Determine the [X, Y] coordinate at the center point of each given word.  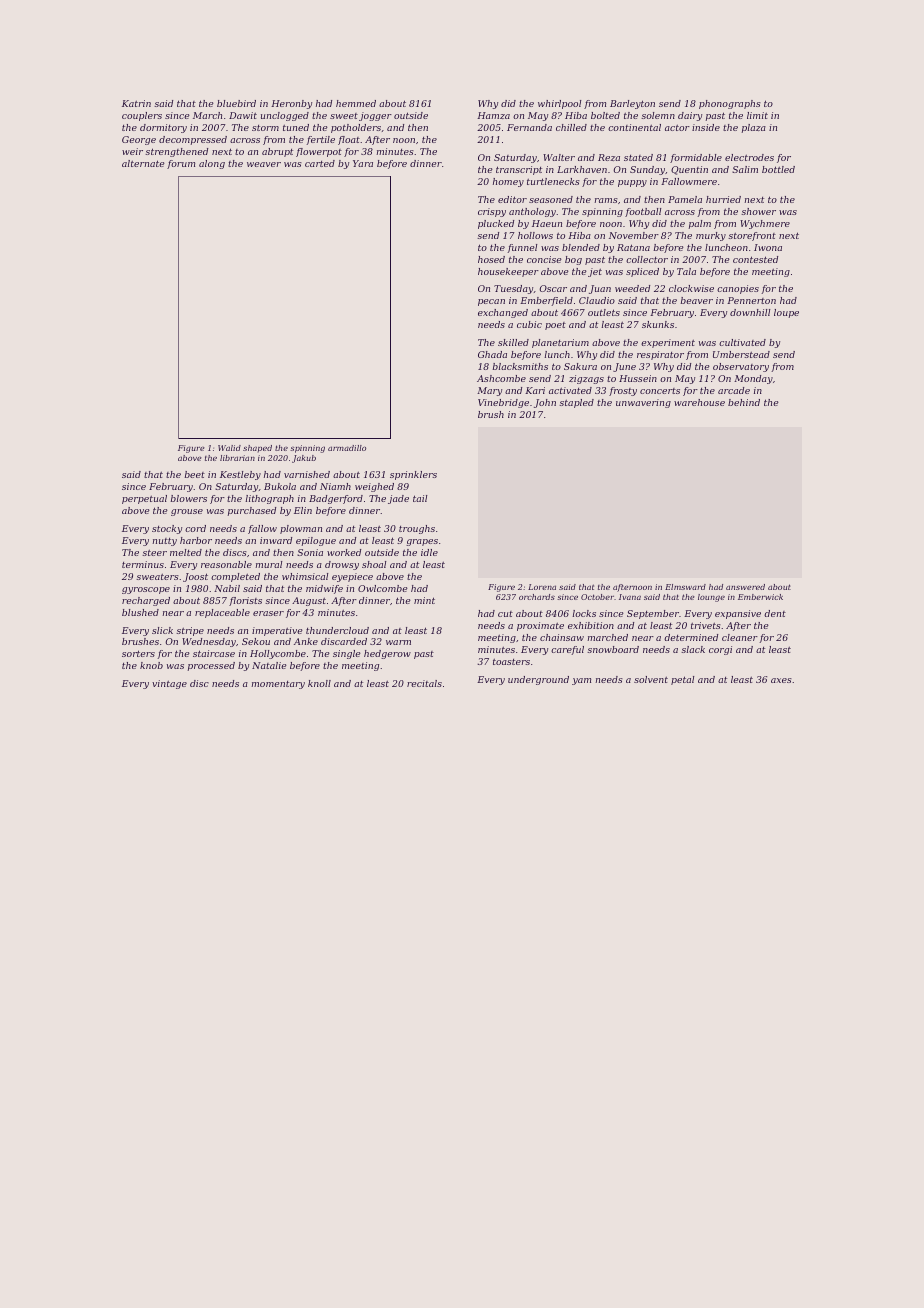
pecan [491, 302]
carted [320, 163]
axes [781, 680]
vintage [169, 684]
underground [538, 680]
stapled [576, 403]
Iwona [768, 247]
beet [194, 474]
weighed [374, 487]
